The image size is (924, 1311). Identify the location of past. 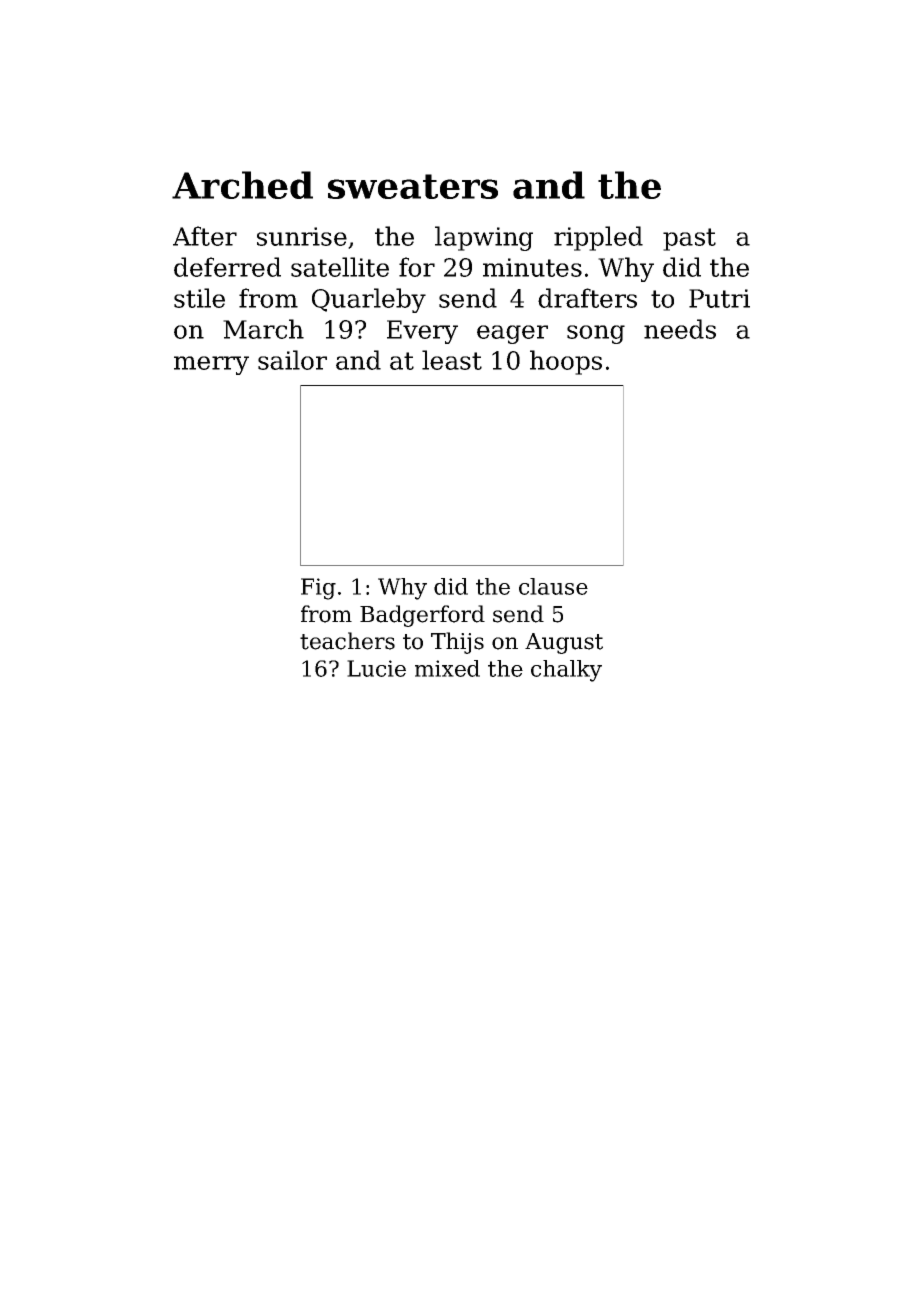
(689, 239).
